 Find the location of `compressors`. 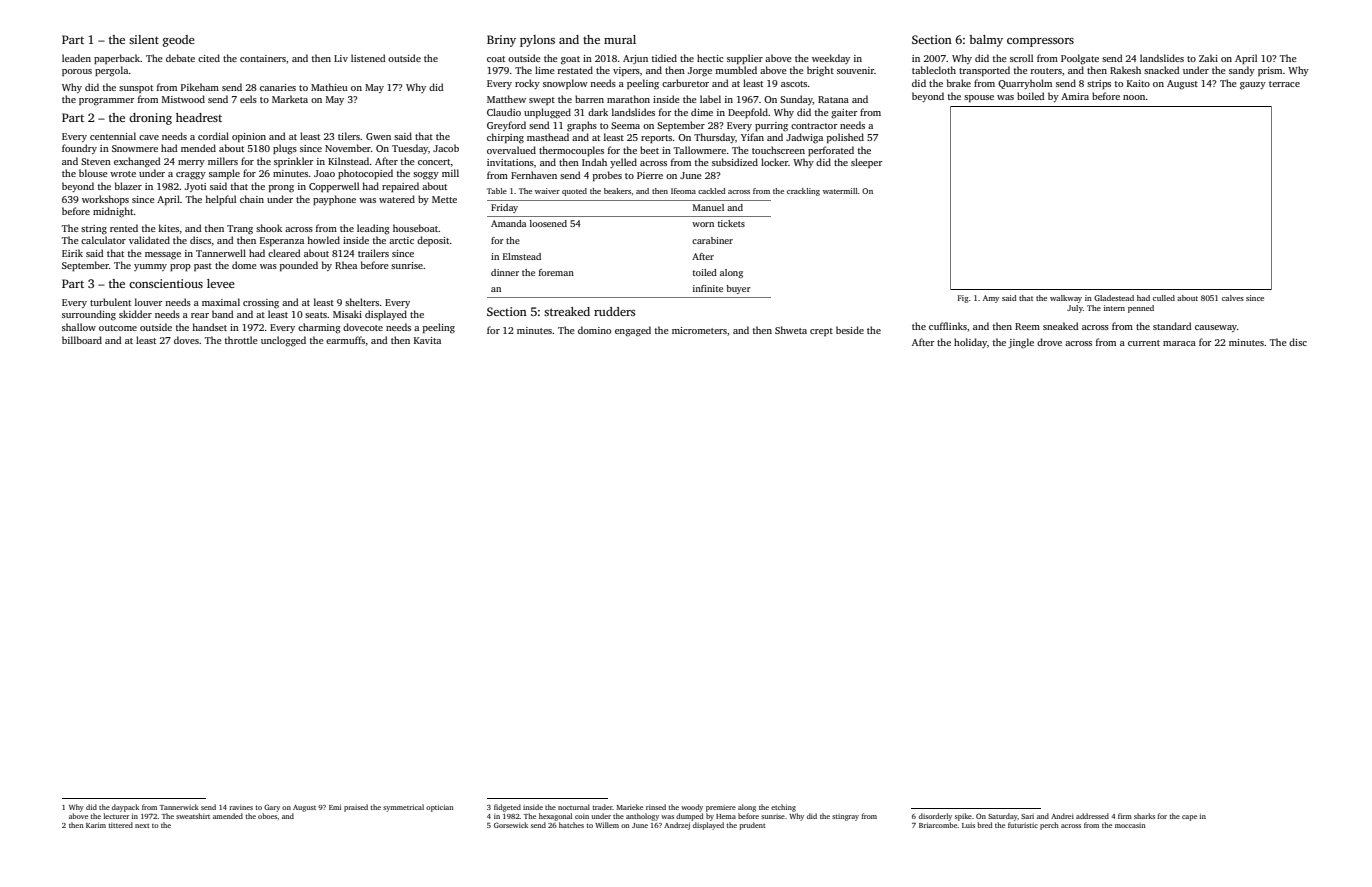

compressors is located at coordinates (1040, 42).
